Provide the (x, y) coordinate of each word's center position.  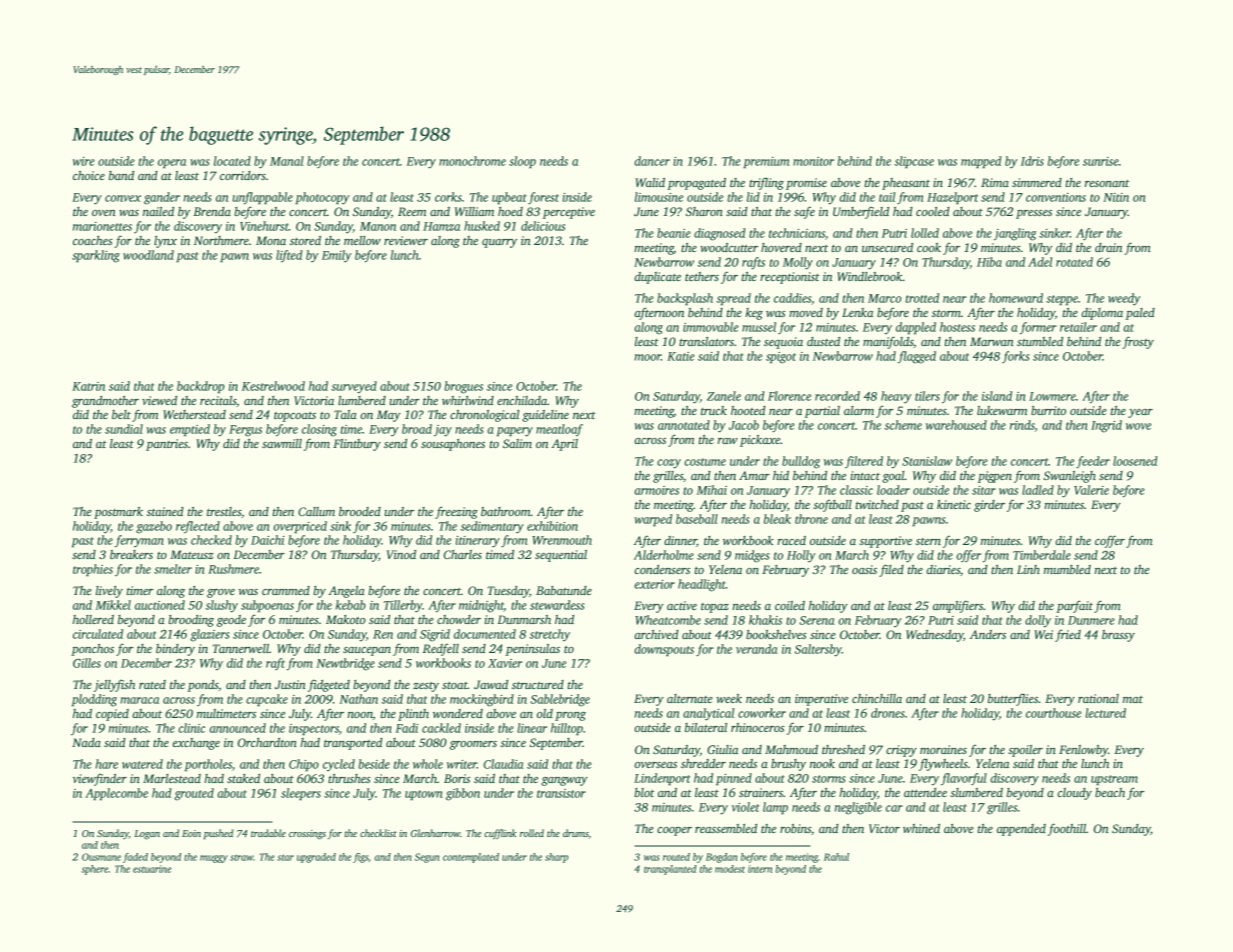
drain (1108, 247)
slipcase (914, 162)
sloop (522, 162)
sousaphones (453, 445)
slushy (222, 606)
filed (891, 570)
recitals (218, 401)
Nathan (358, 699)
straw (241, 858)
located (232, 161)
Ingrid (1106, 426)
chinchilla (877, 698)
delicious (543, 226)
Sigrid (435, 635)
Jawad (491, 684)
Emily (336, 256)
